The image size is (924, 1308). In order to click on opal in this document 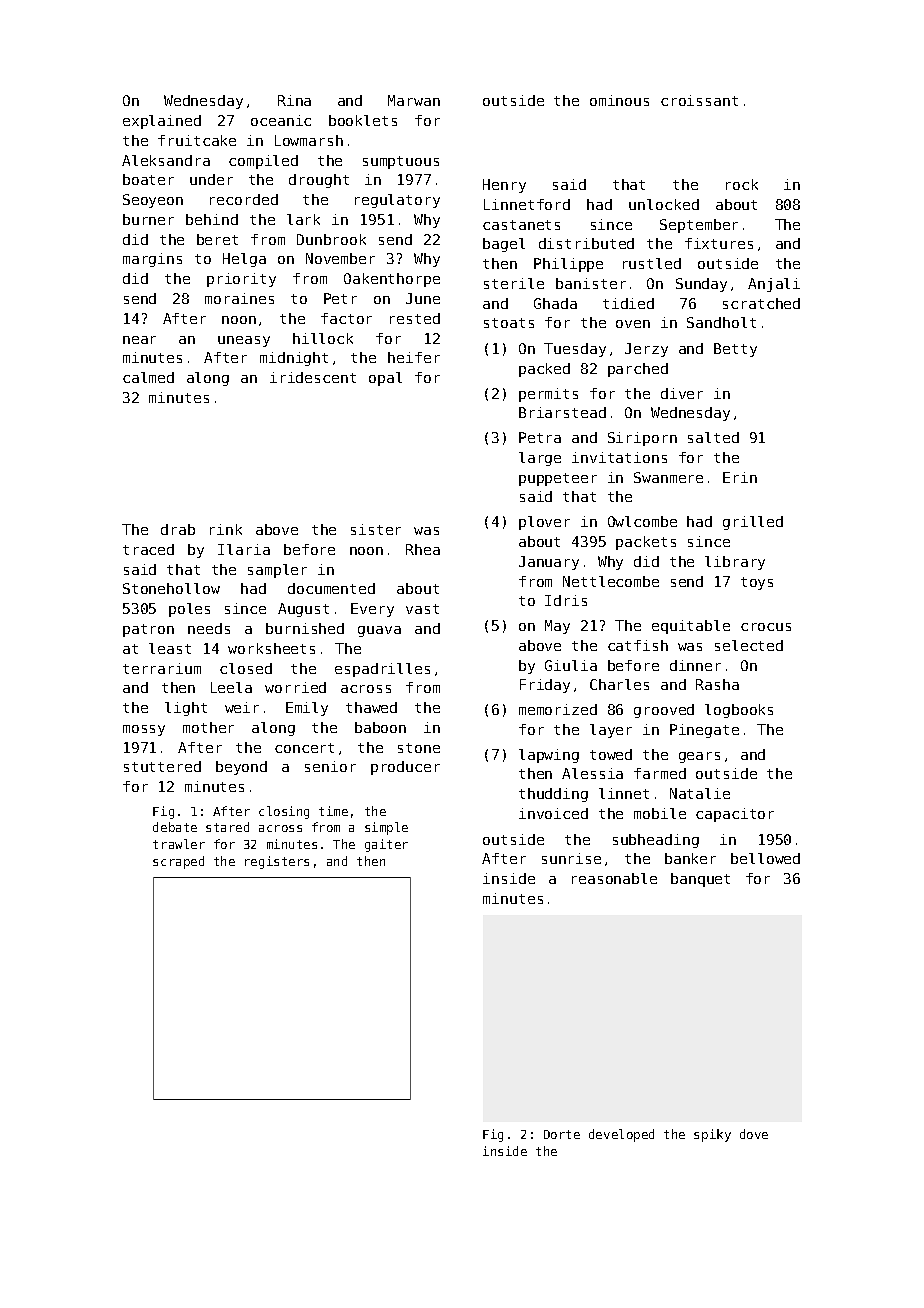, I will do `click(385, 379)`.
